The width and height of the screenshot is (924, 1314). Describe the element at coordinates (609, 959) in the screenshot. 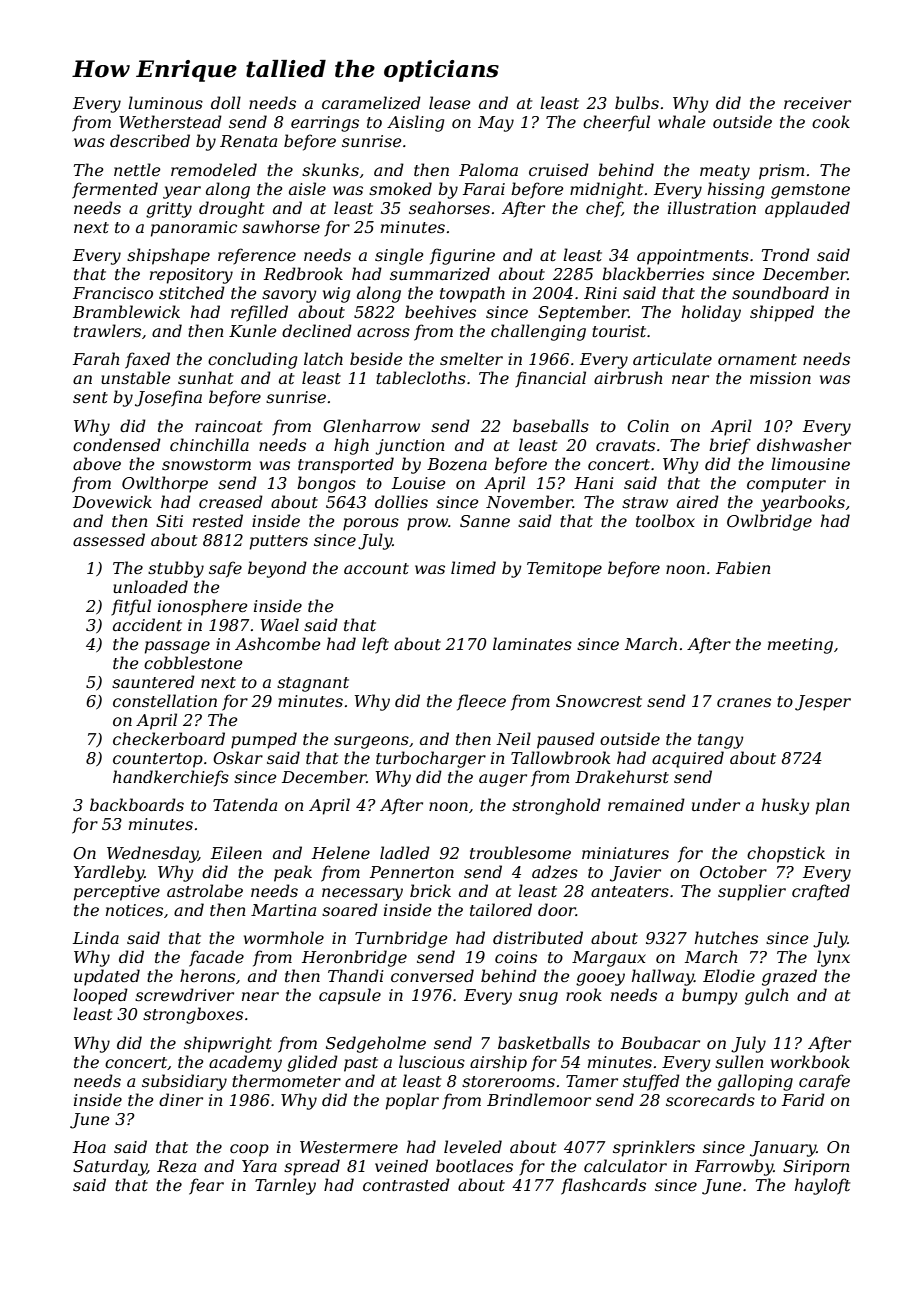

I see `Margaux` at that location.
